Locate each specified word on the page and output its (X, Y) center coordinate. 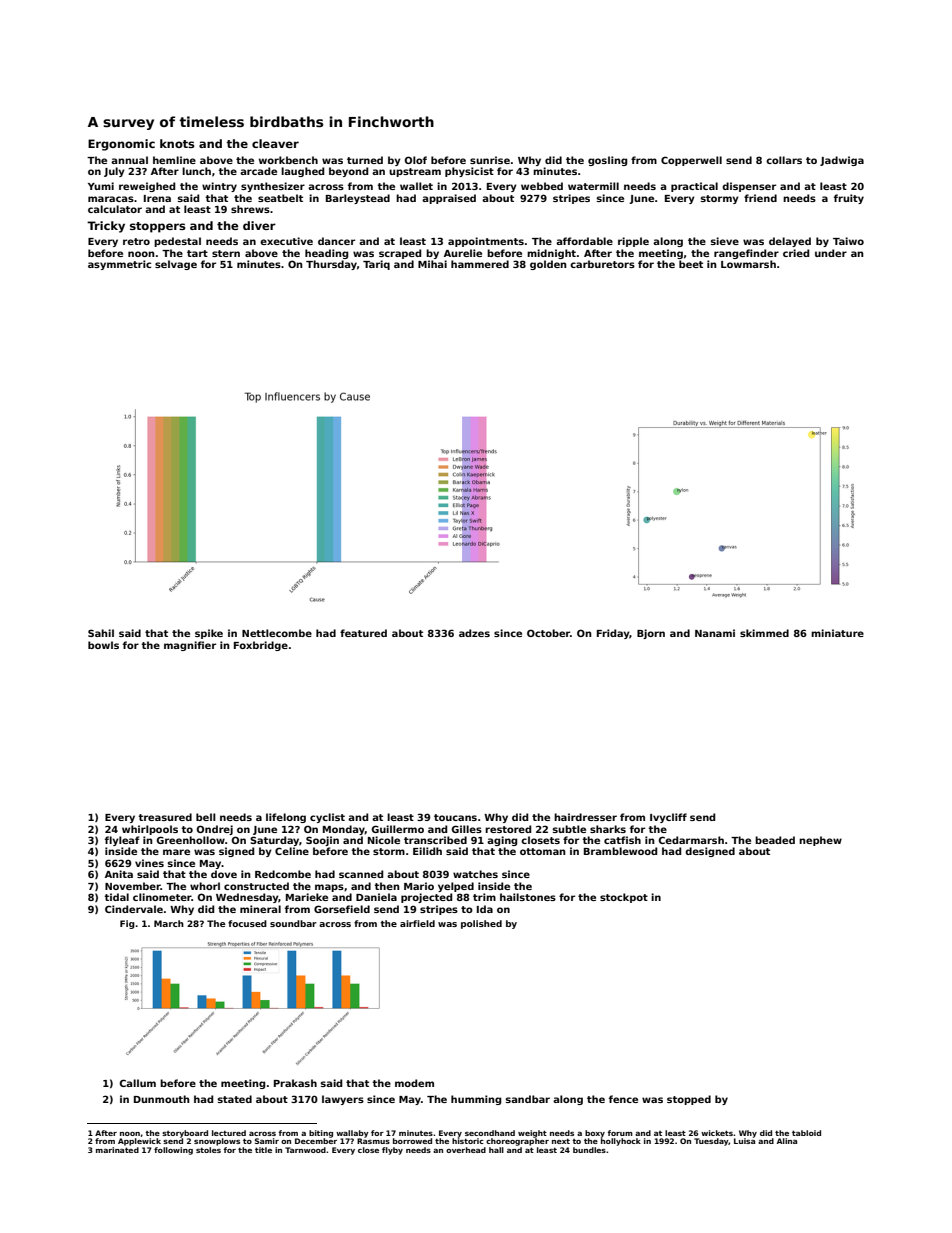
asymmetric (119, 265)
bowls (103, 645)
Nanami (715, 633)
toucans (455, 817)
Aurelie (463, 253)
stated (235, 1099)
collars (784, 160)
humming (476, 1100)
